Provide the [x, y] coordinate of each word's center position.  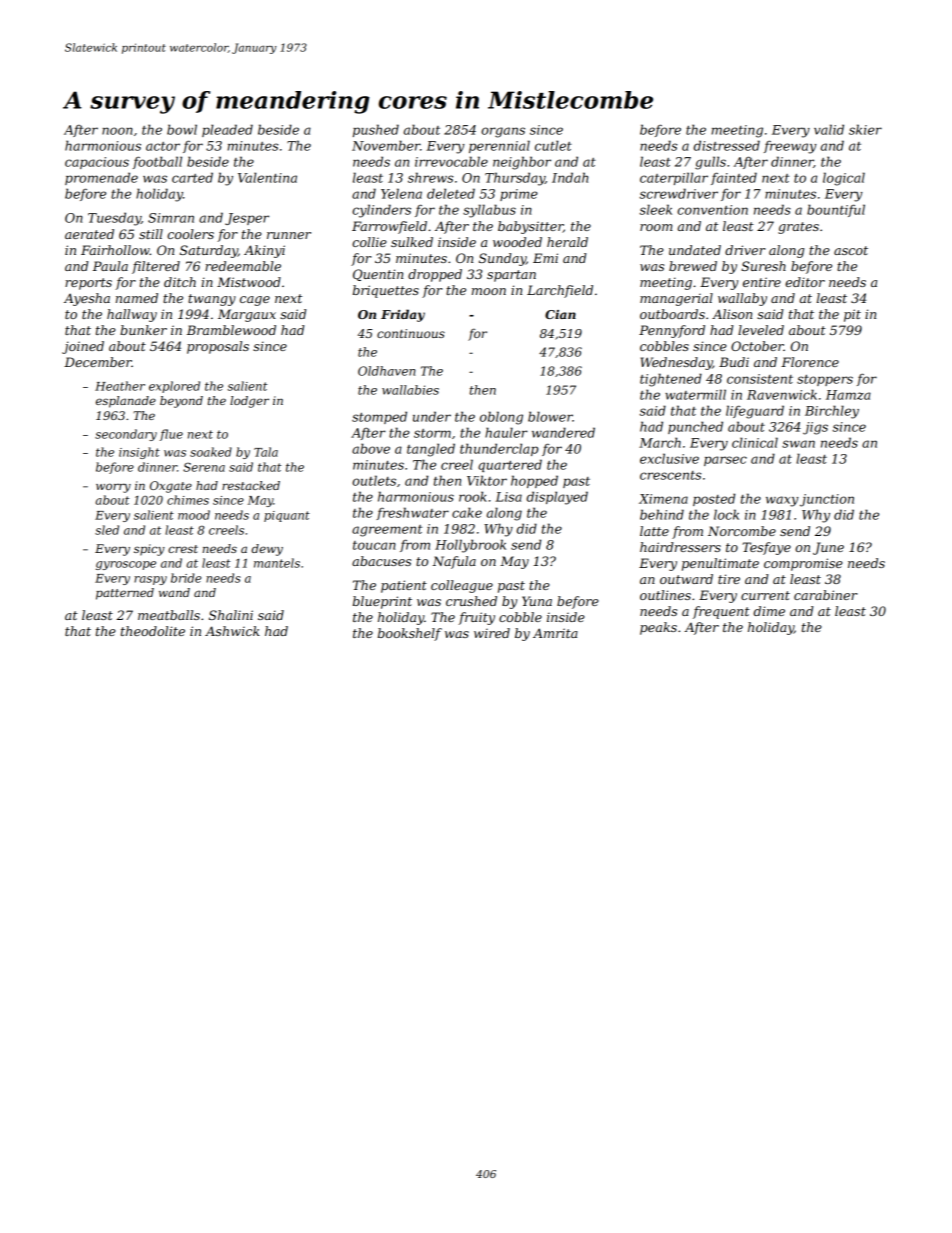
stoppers [825, 380]
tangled [431, 450]
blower [550, 416]
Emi [545, 258]
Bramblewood [231, 330]
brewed [693, 266]
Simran [171, 218]
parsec [725, 461]
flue [171, 435]
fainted [734, 178]
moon [489, 291]
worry [113, 488]
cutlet [553, 145]
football [157, 162]
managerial [676, 299]
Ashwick [232, 631]
